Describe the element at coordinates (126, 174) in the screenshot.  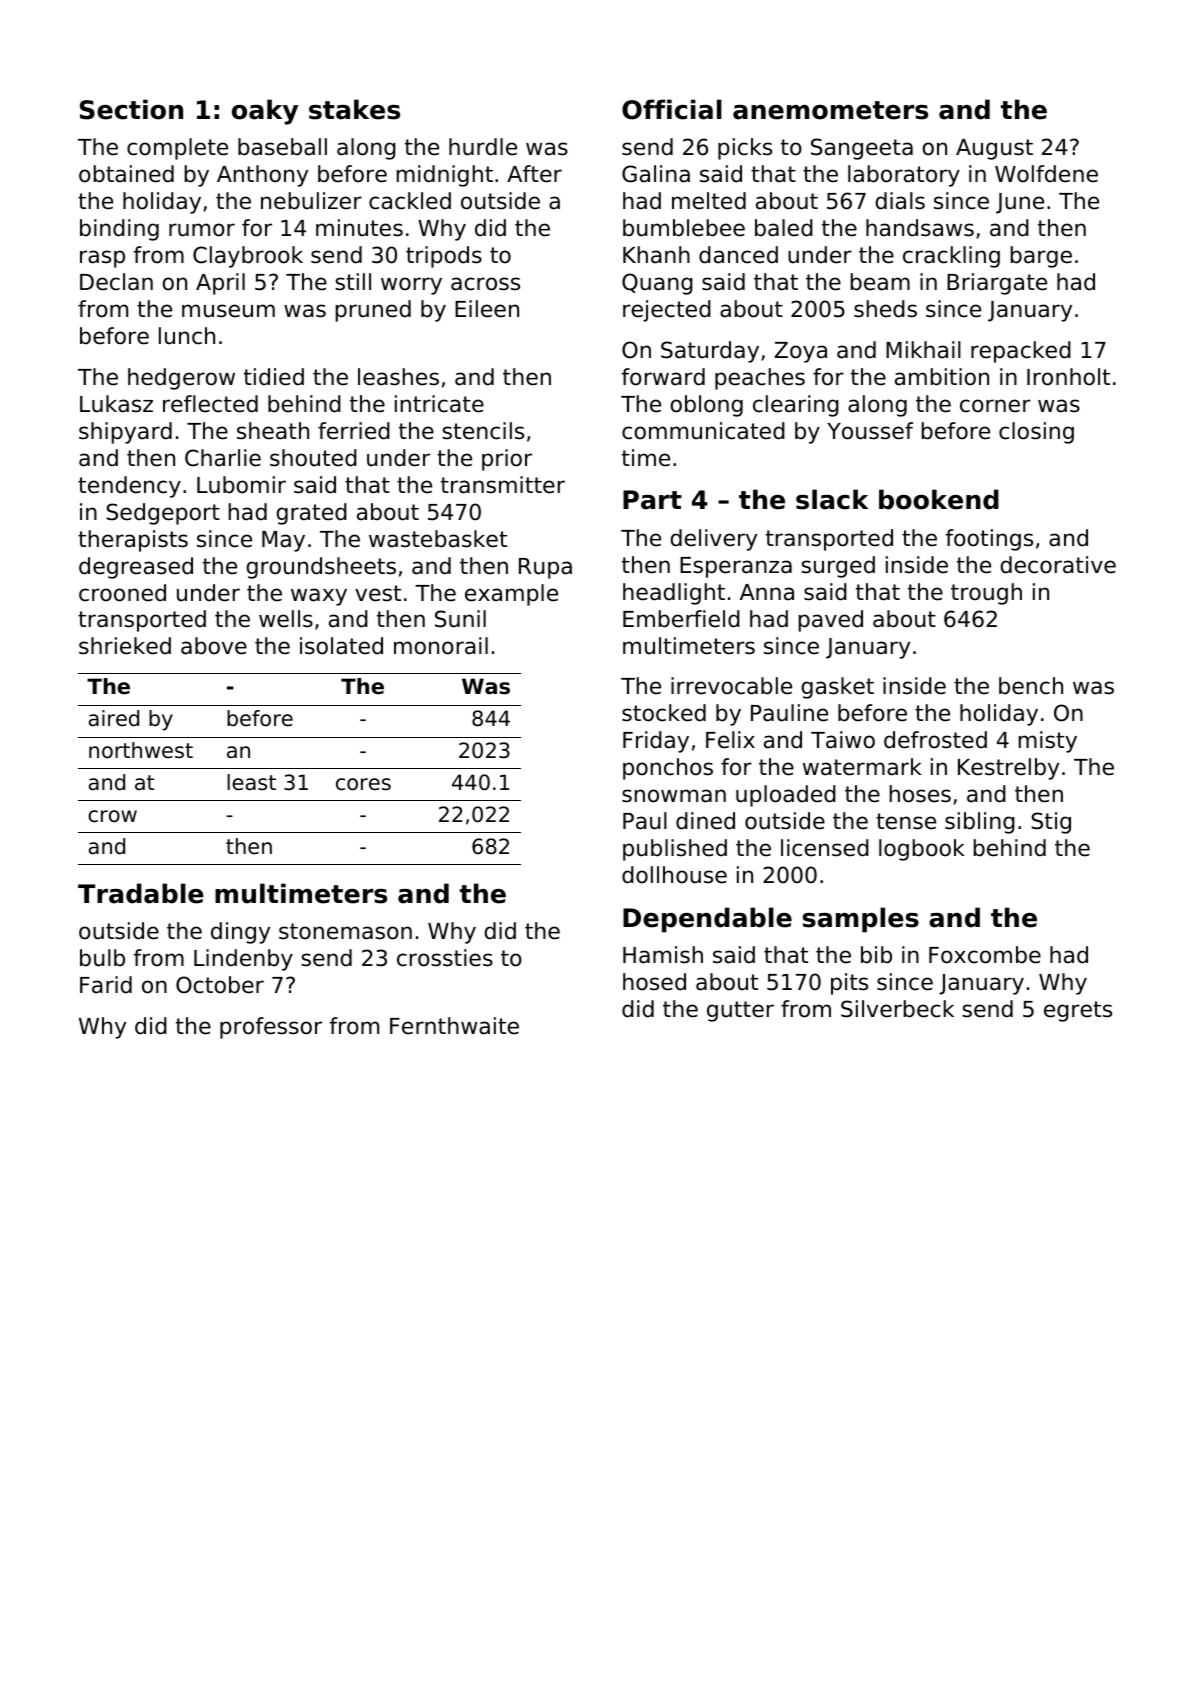
I see `obtained` at that location.
